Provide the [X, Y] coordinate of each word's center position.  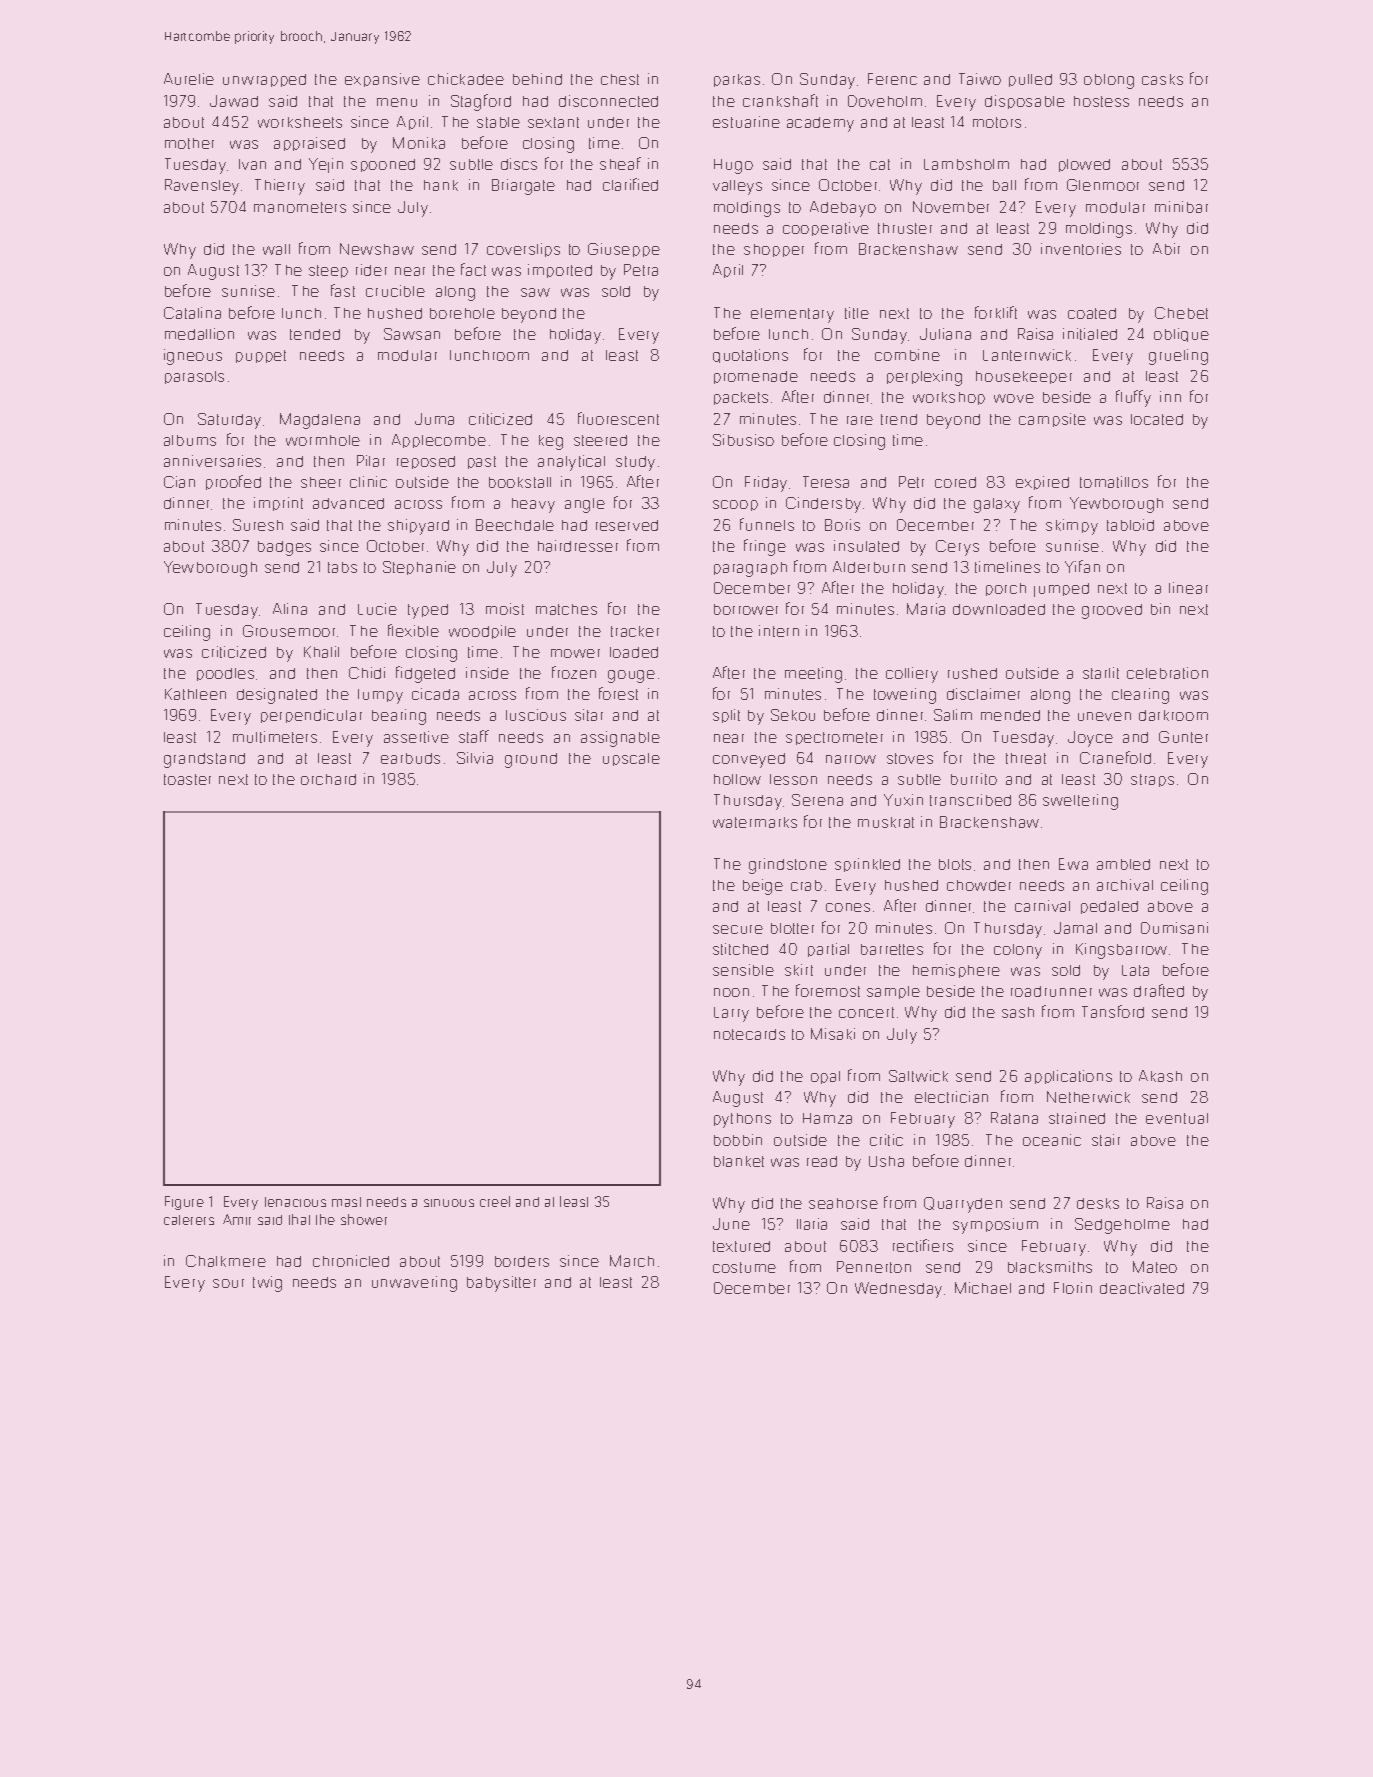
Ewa [1073, 864]
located [1157, 419]
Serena [817, 800]
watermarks [755, 822]
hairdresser [578, 546]
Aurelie [189, 79]
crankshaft [780, 100]
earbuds [410, 758]
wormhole [323, 440]
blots [955, 864]
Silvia [475, 758]
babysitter [501, 1284]
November [951, 207]
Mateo [1155, 1267]
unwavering [414, 1284]
